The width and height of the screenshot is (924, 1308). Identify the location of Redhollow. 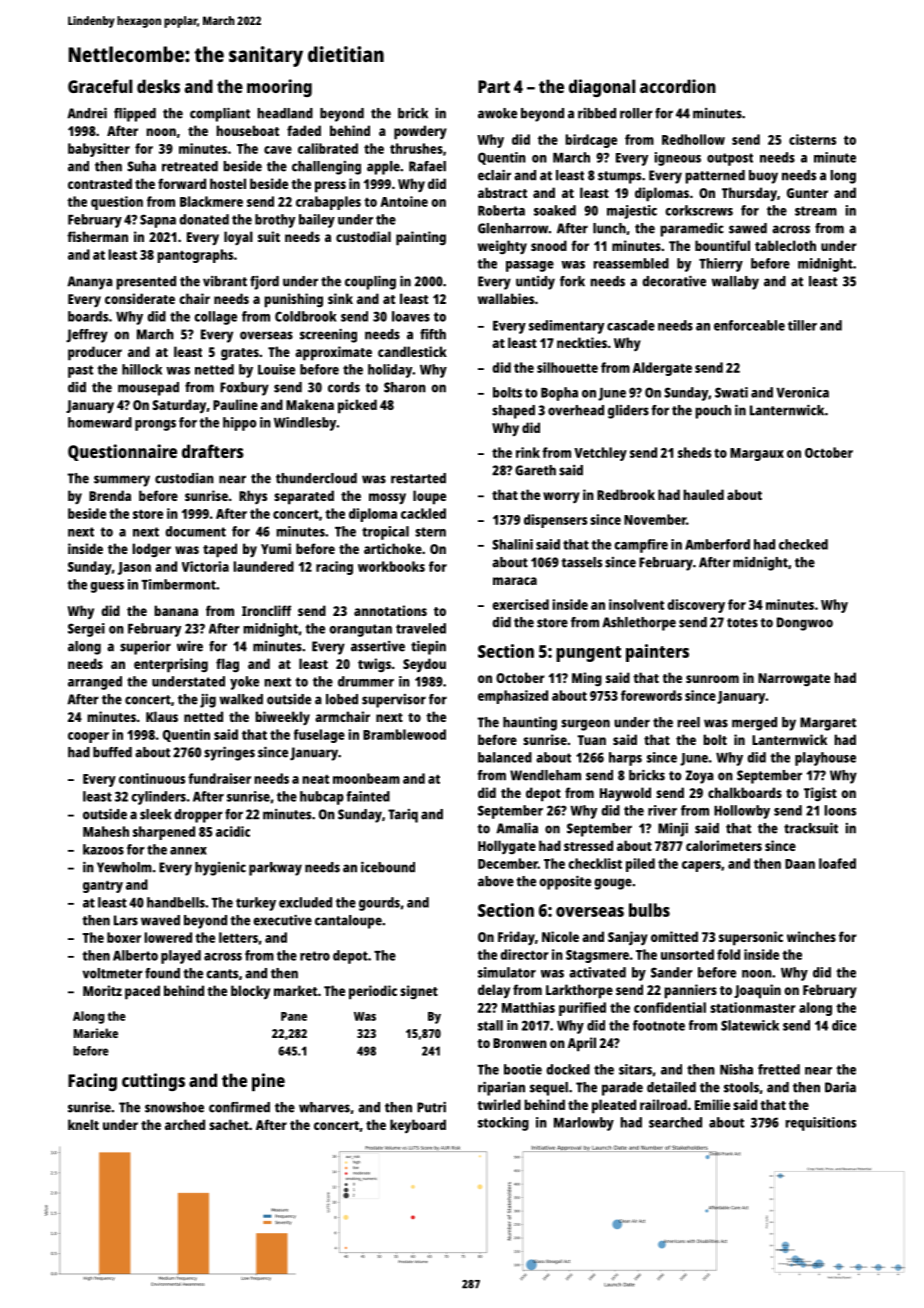
(693, 139).
